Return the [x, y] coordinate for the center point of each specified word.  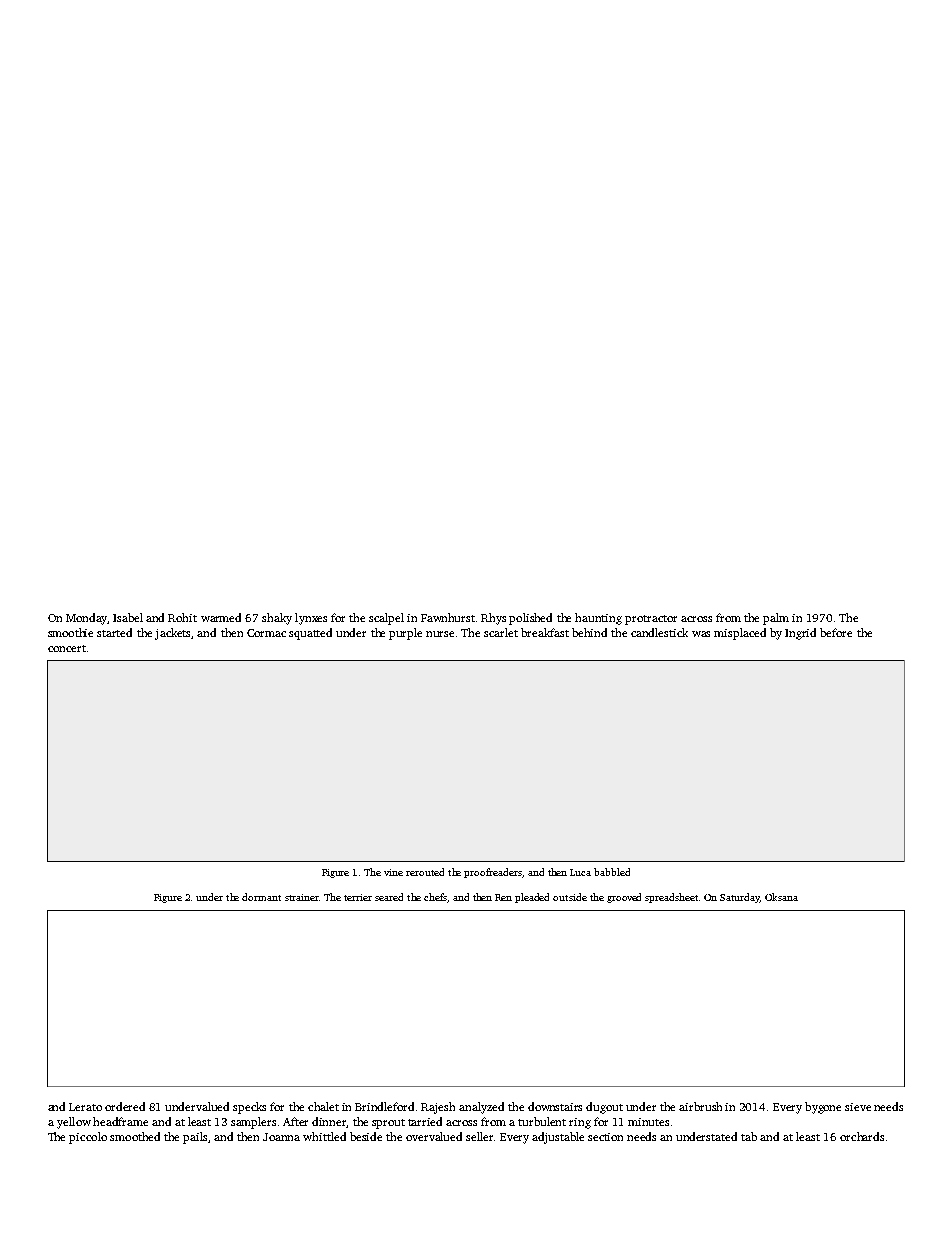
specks [249, 1108]
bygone [823, 1108]
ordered [125, 1106]
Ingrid [800, 634]
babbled [612, 872]
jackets [173, 634]
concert [67, 648]
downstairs [555, 1106]
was [701, 634]
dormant [261, 897]
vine [393, 872]
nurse [440, 634]
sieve [858, 1107]
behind [589, 632]
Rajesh [438, 1108]
